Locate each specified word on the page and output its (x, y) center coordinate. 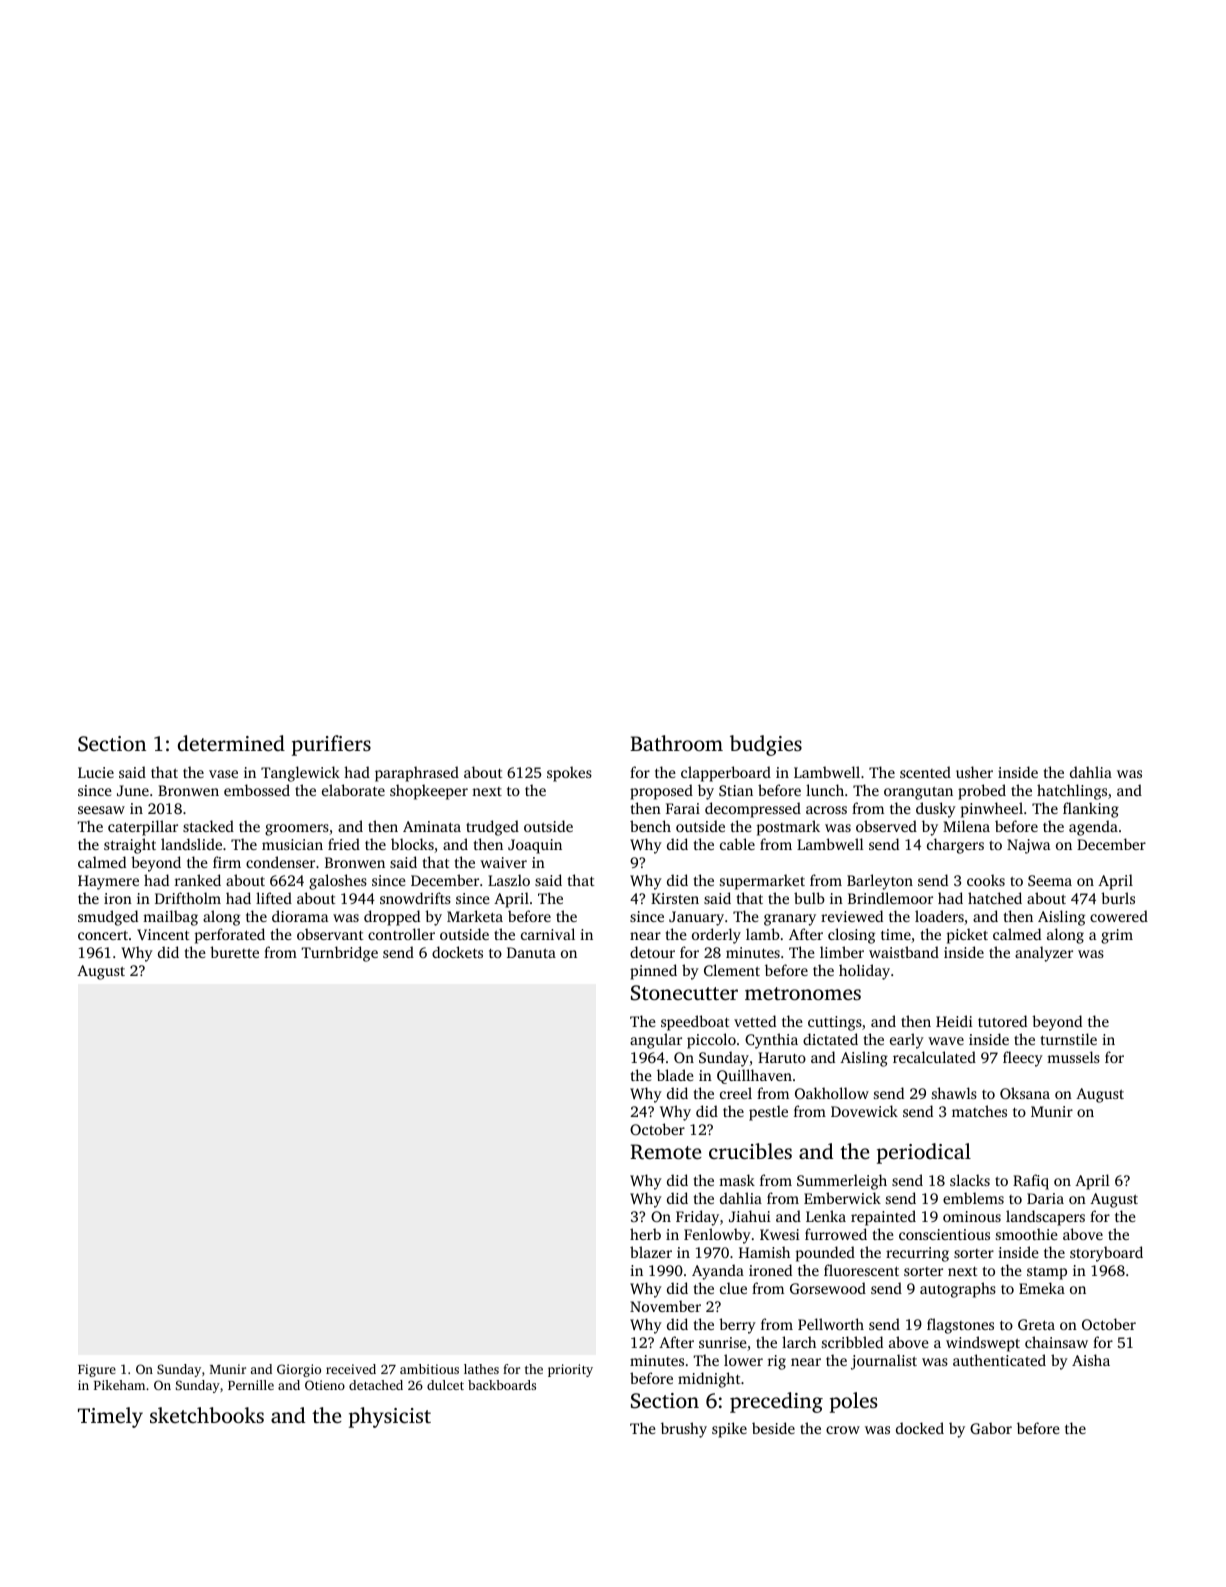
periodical (924, 1153)
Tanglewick (300, 774)
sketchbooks (207, 1415)
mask (737, 1180)
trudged (492, 828)
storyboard (1106, 1254)
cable (737, 844)
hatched (995, 898)
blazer (651, 1252)
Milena (966, 826)
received (351, 1369)
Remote (666, 1152)
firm (227, 862)
